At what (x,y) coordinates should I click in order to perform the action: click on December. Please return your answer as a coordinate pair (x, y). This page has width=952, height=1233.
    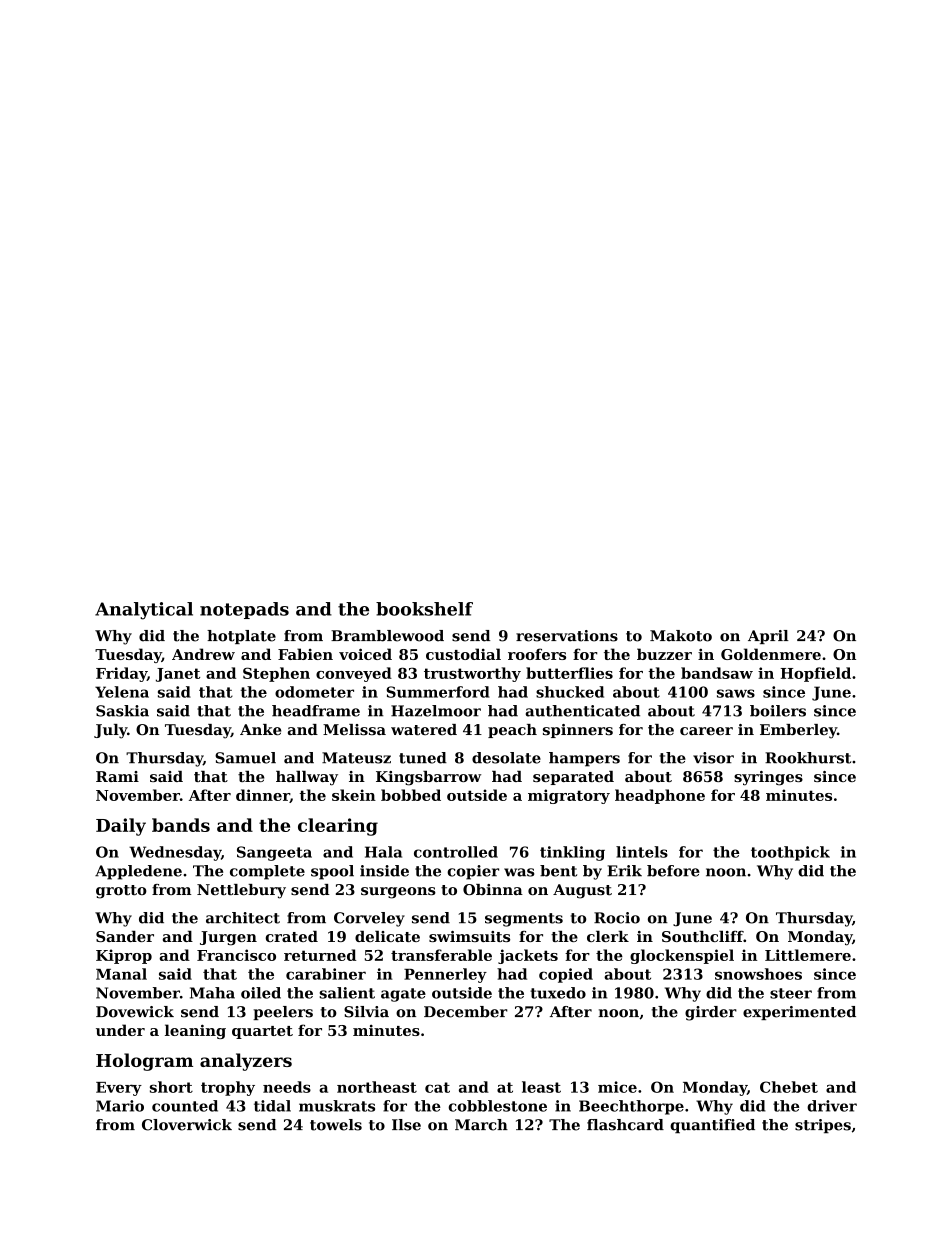
    Looking at the image, I should click on (466, 1012).
